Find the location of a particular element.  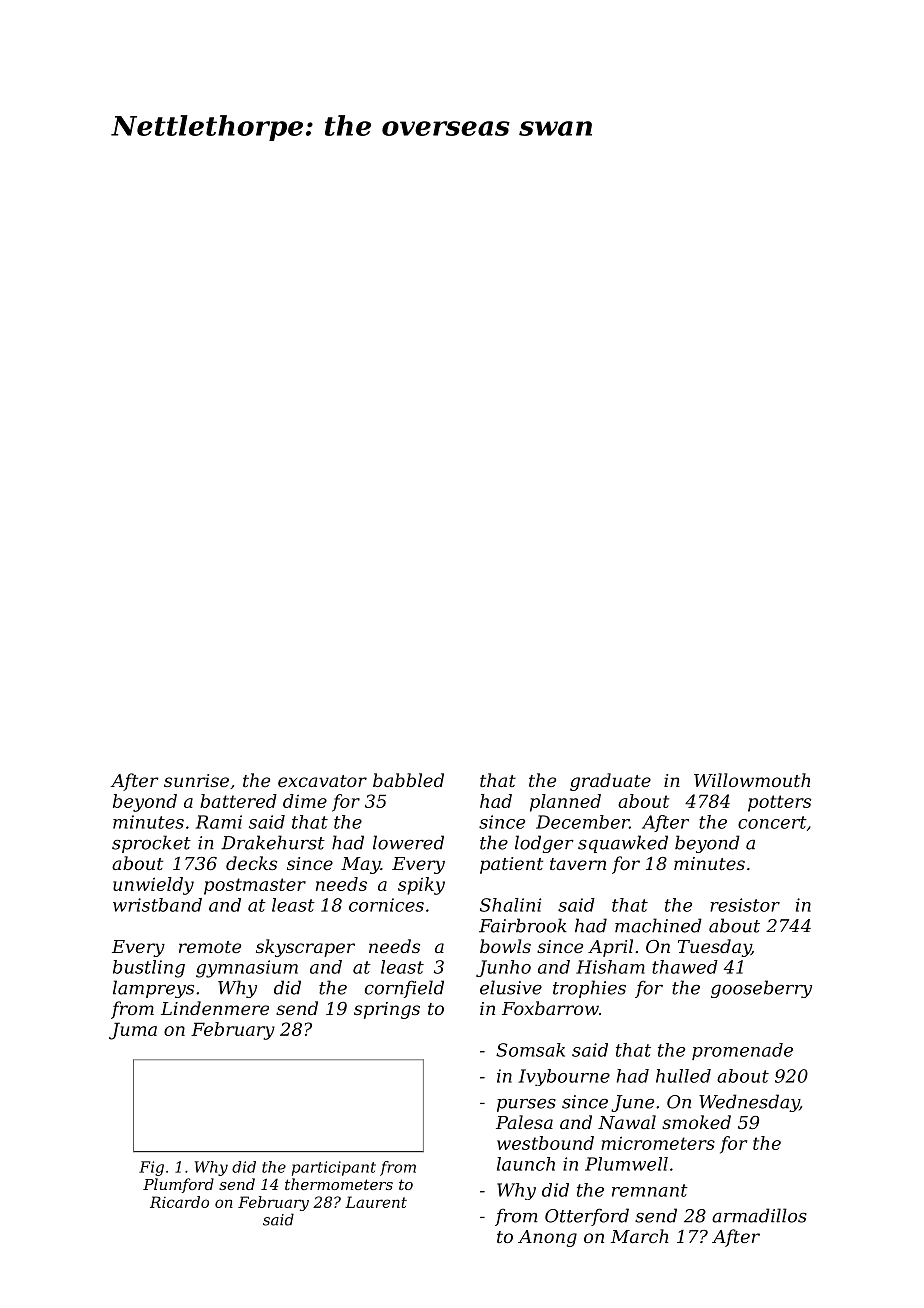

Ricardo is located at coordinates (179, 1202).
